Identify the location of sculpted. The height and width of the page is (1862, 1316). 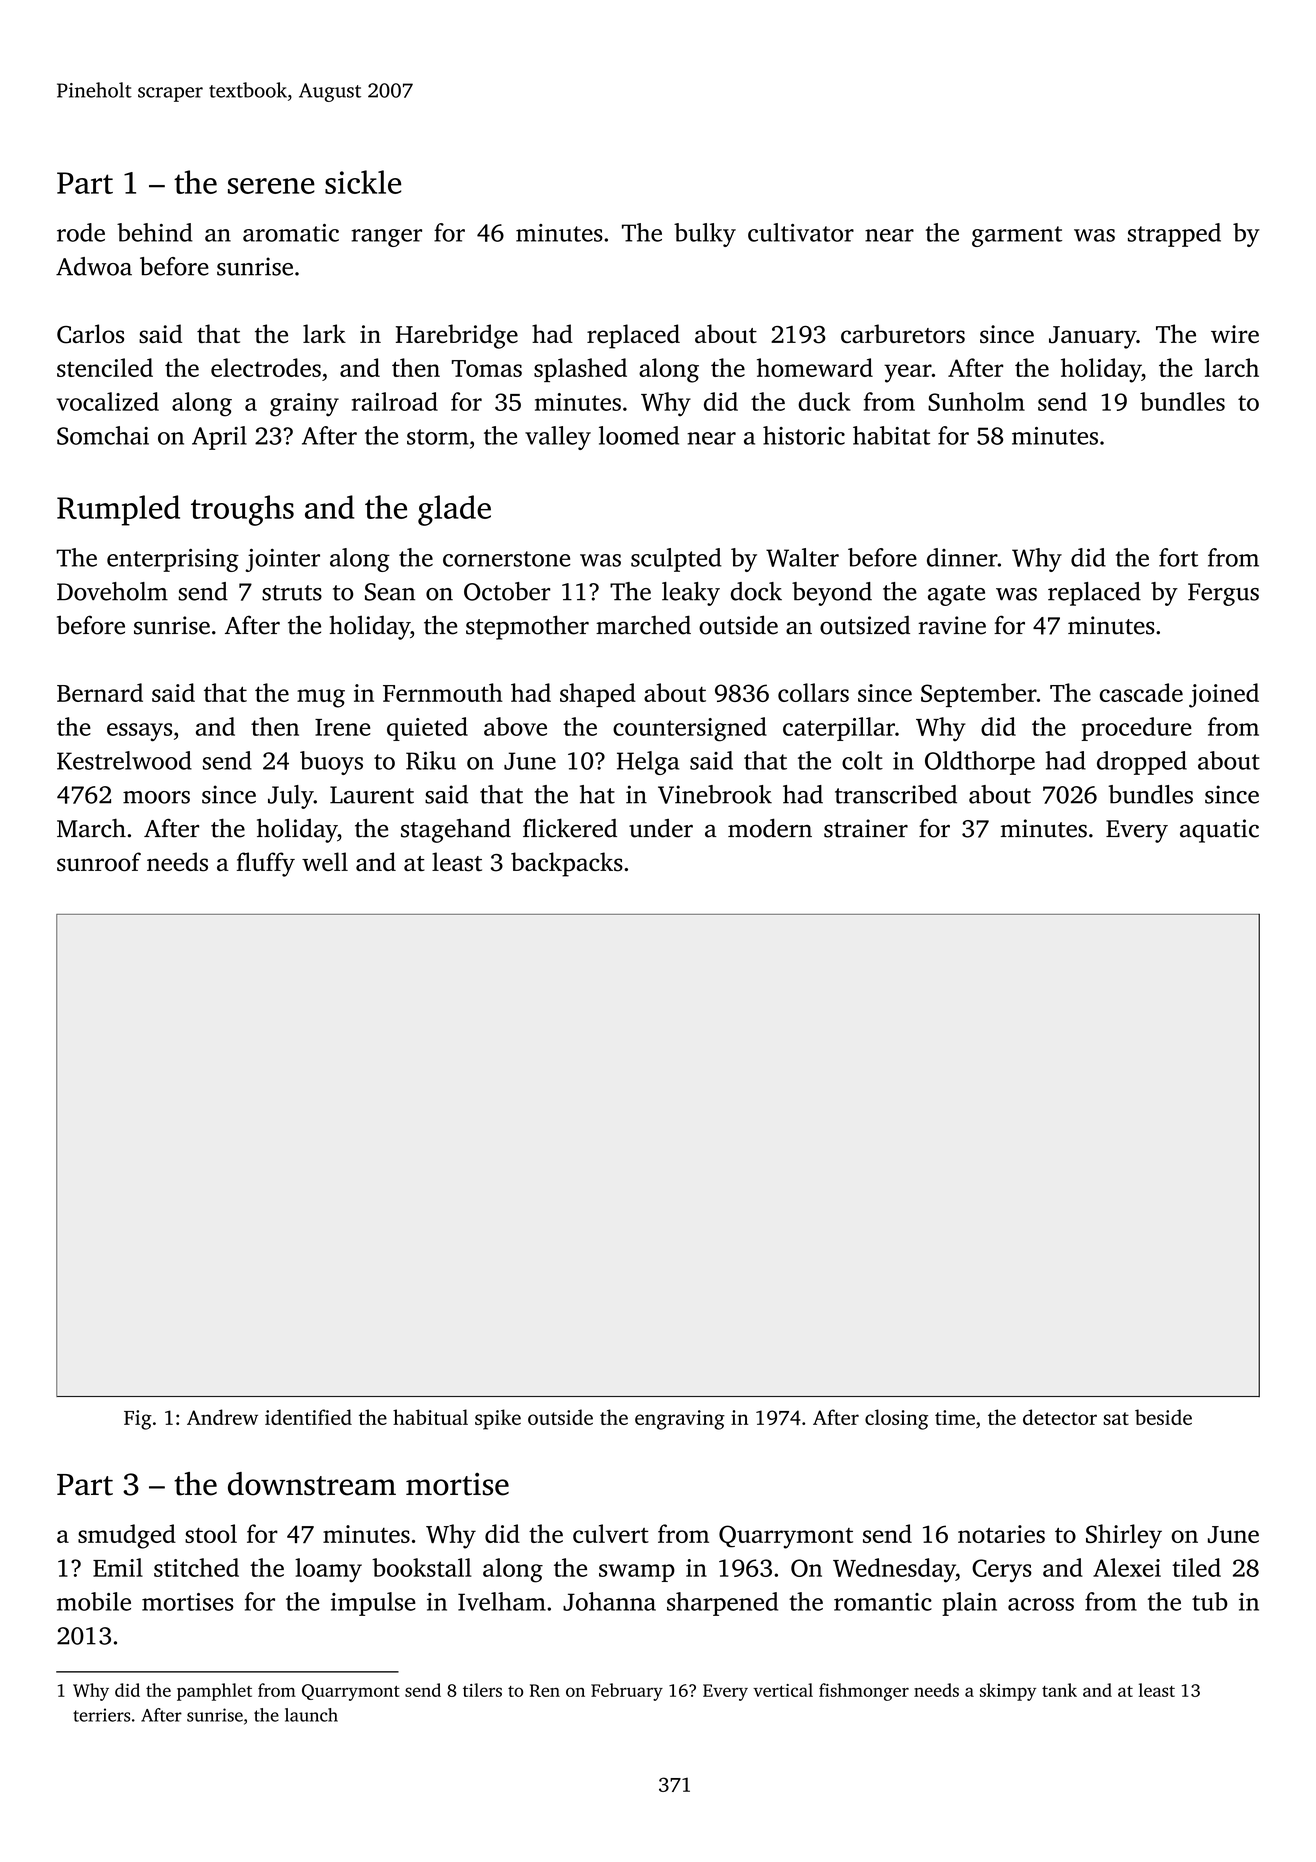
(676, 560).
